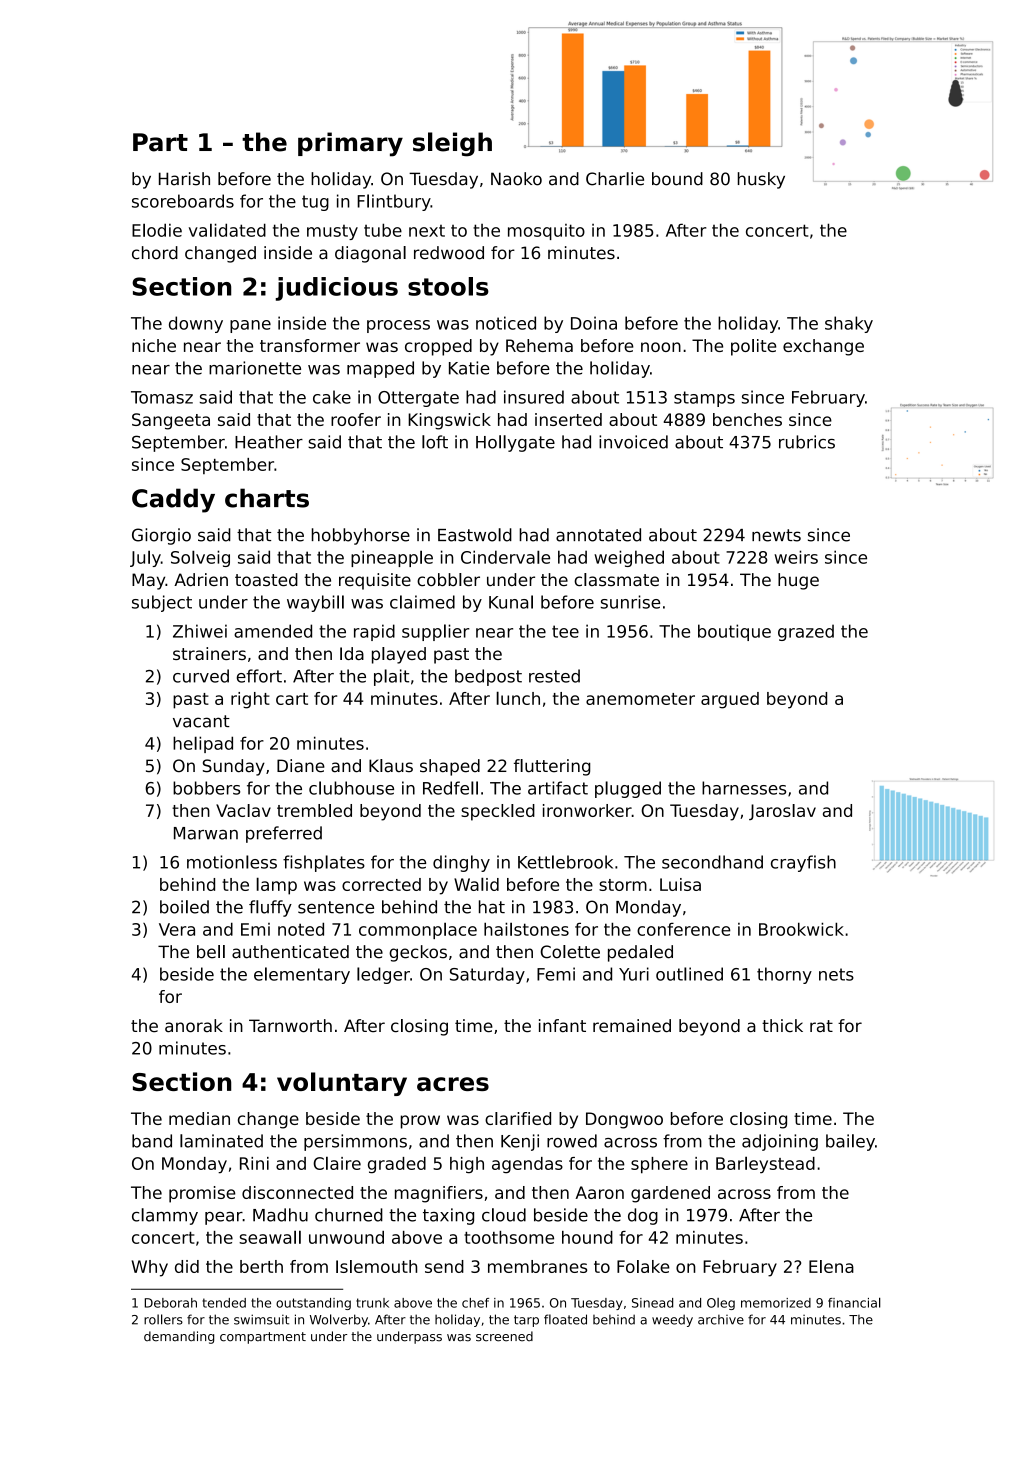 Image resolution: width=1013 pixels, height=1467 pixels. I want to click on Tomasz, so click(162, 397).
